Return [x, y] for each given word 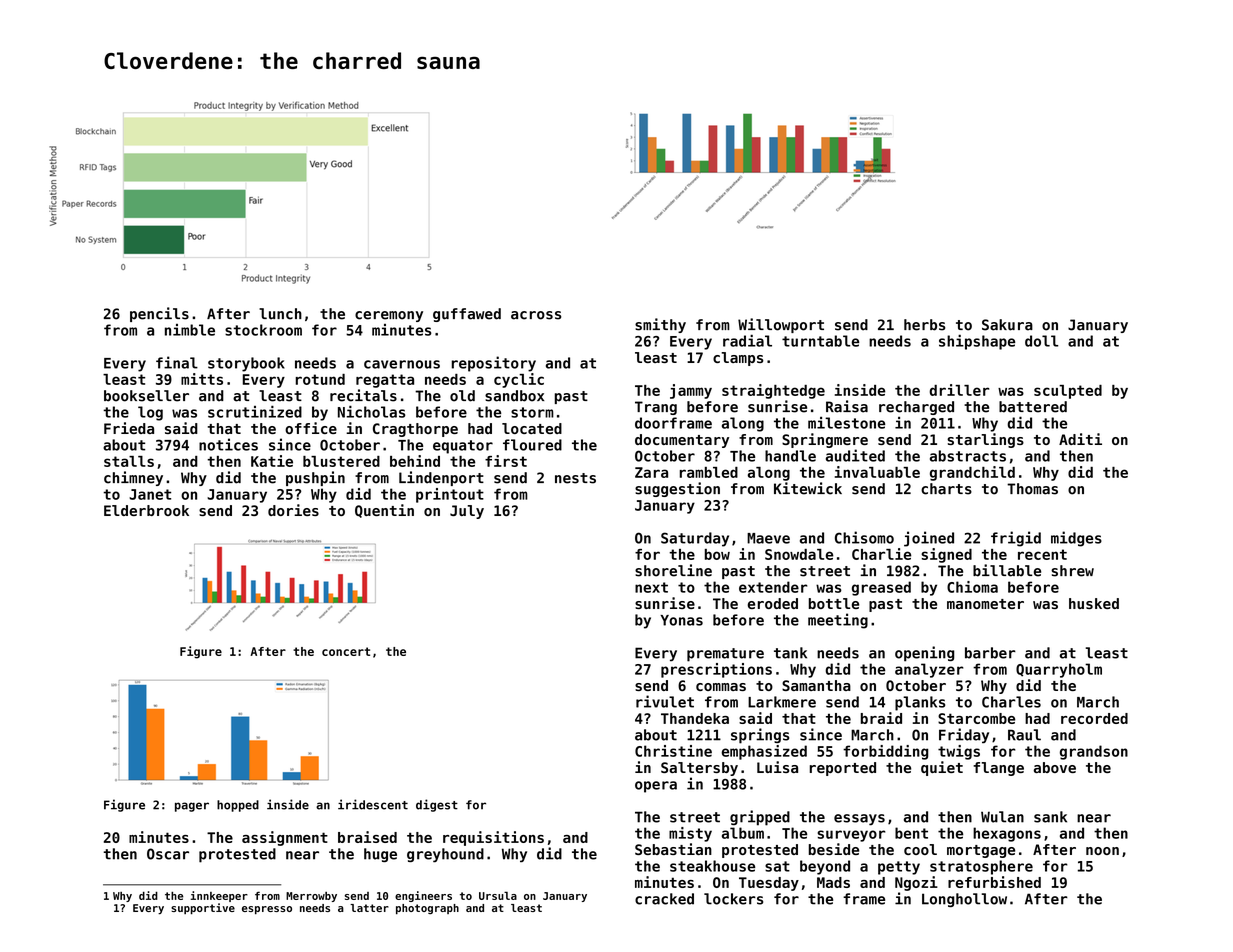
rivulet [665, 701]
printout [450, 495]
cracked [664, 899]
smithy [660, 325]
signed [946, 555]
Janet [150, 494]
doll [1041, 341]
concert [346, 651]
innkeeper [219, 896]
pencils [159, 314]
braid [881, 718]
